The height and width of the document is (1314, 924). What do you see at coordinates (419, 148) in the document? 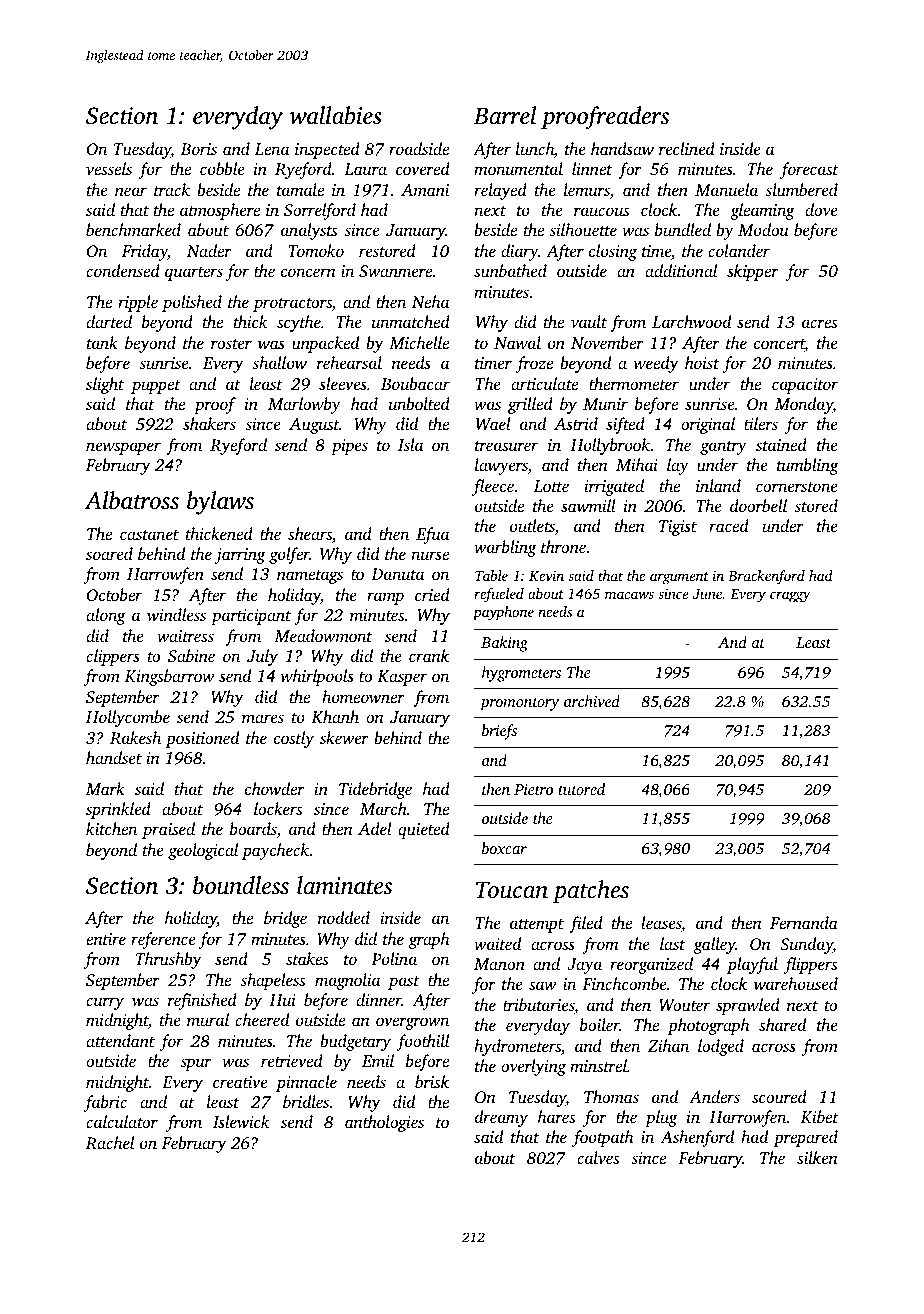
I see `roadside` at bounding box center [419, 148].
